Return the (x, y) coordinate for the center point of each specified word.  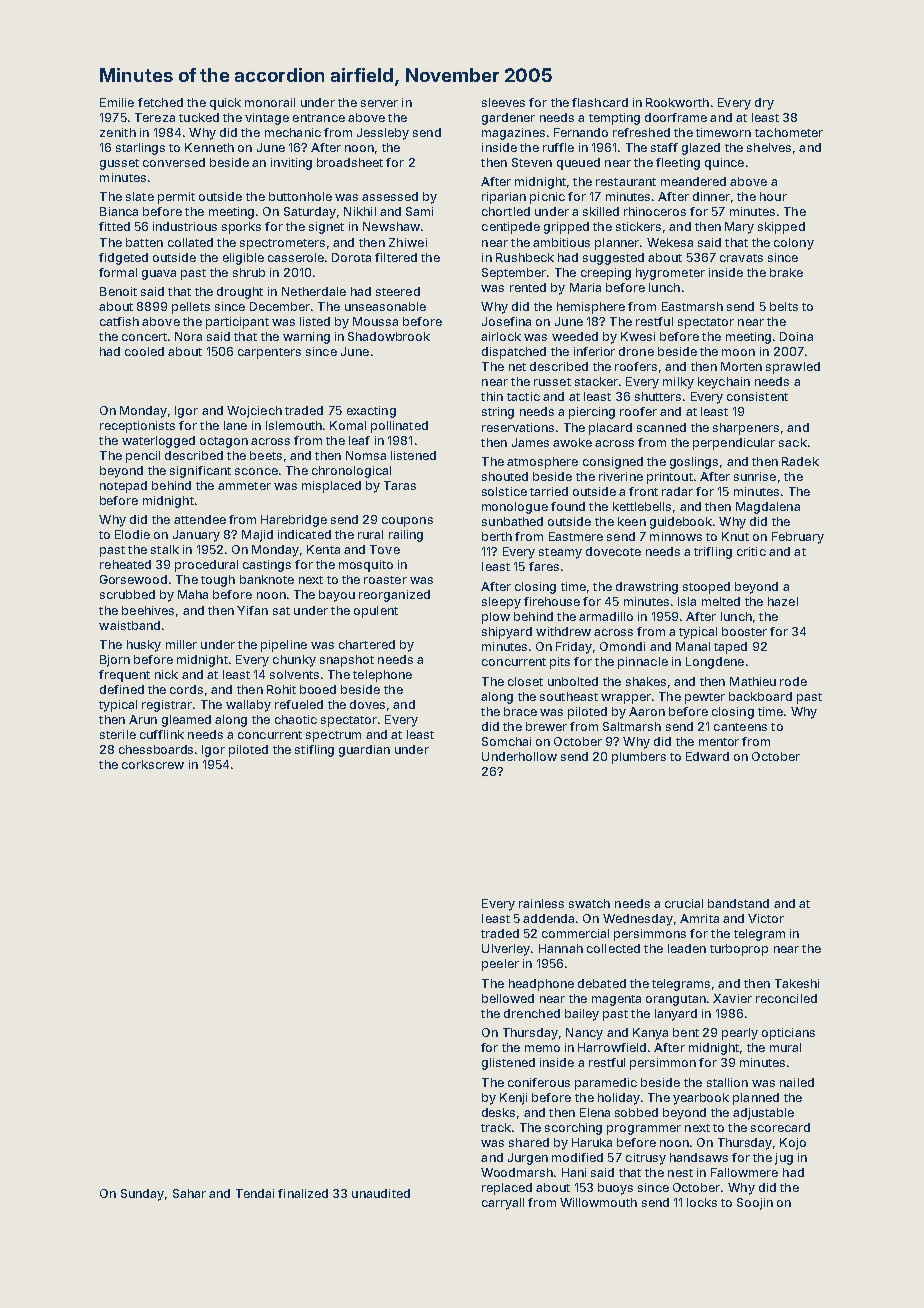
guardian (364, 751)
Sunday (142, 1195)
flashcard (600, 102)
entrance (319, 118)
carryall (503, 1204)
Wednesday (638, 920)
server (379, 103)
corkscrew (153, 764)
